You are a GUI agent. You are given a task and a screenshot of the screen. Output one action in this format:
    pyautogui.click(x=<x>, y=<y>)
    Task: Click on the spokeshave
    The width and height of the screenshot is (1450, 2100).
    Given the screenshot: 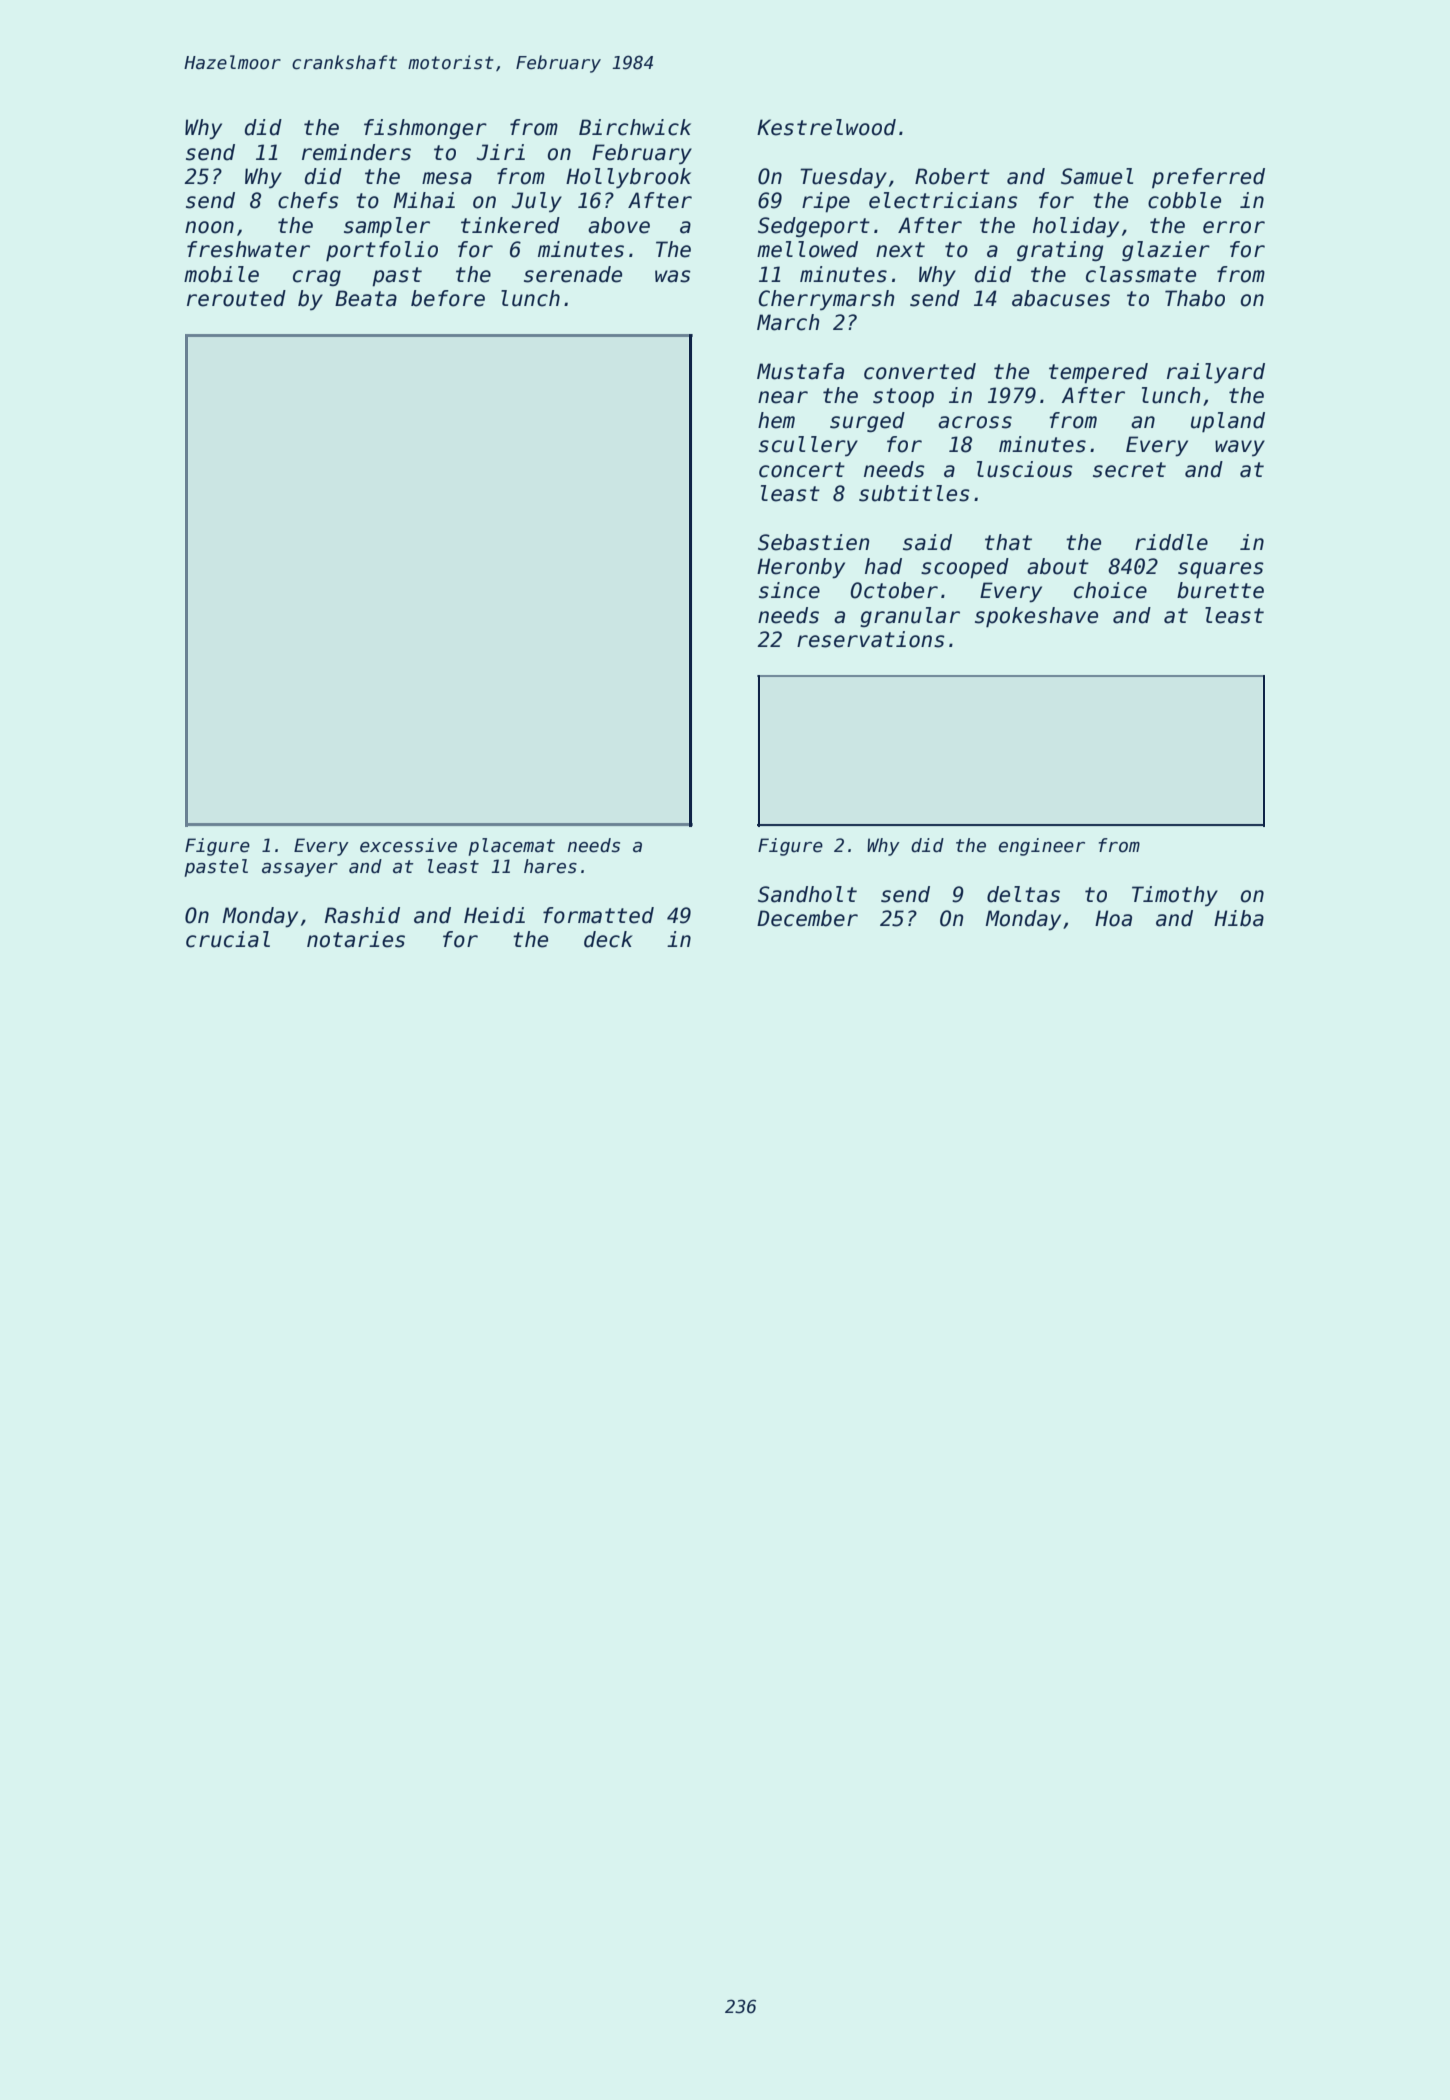 What is the action you would take?
    pyautogui.click(x=1036, y=617)
